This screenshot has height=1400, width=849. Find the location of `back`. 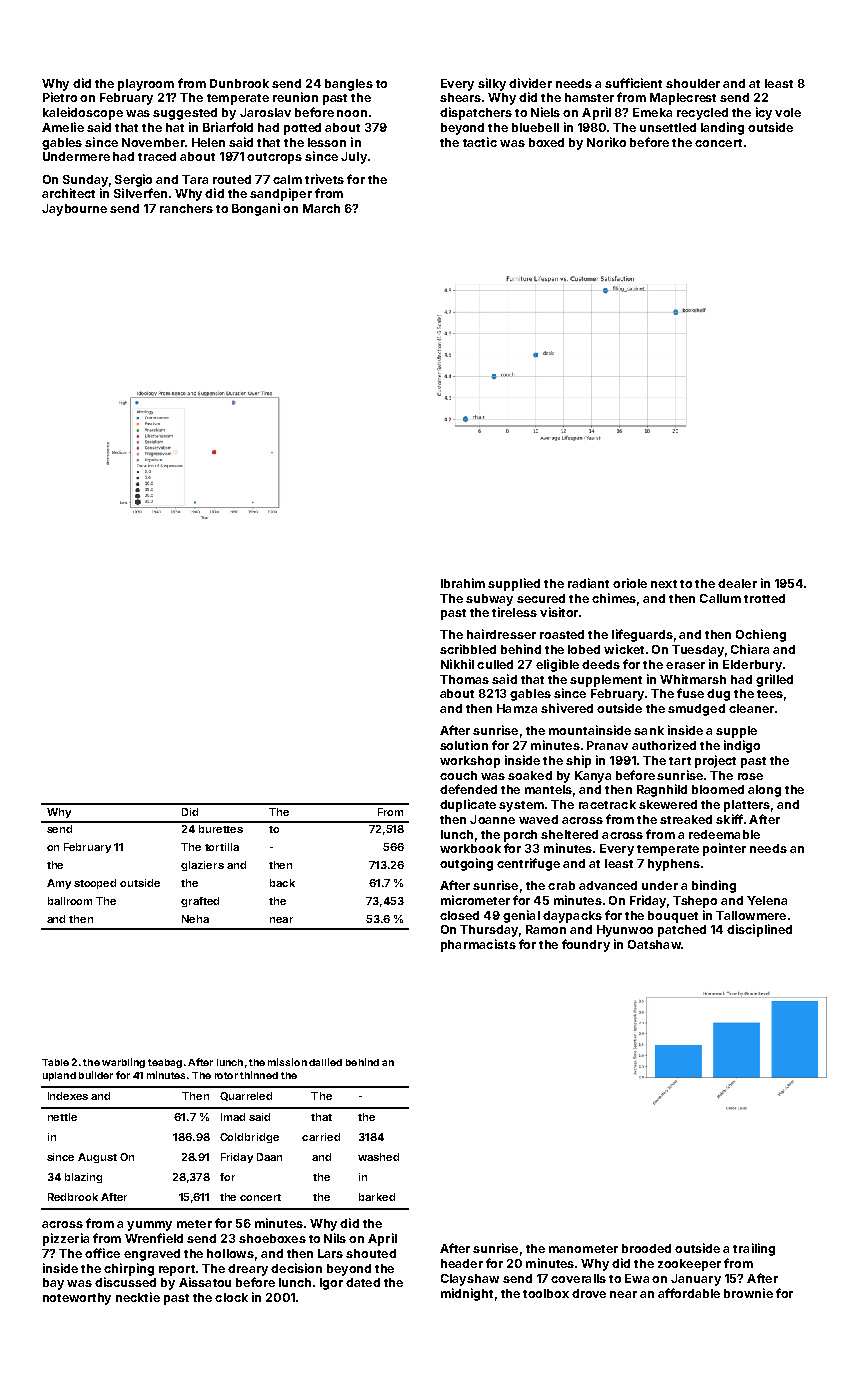

back is located at coordinates (282, 883).
